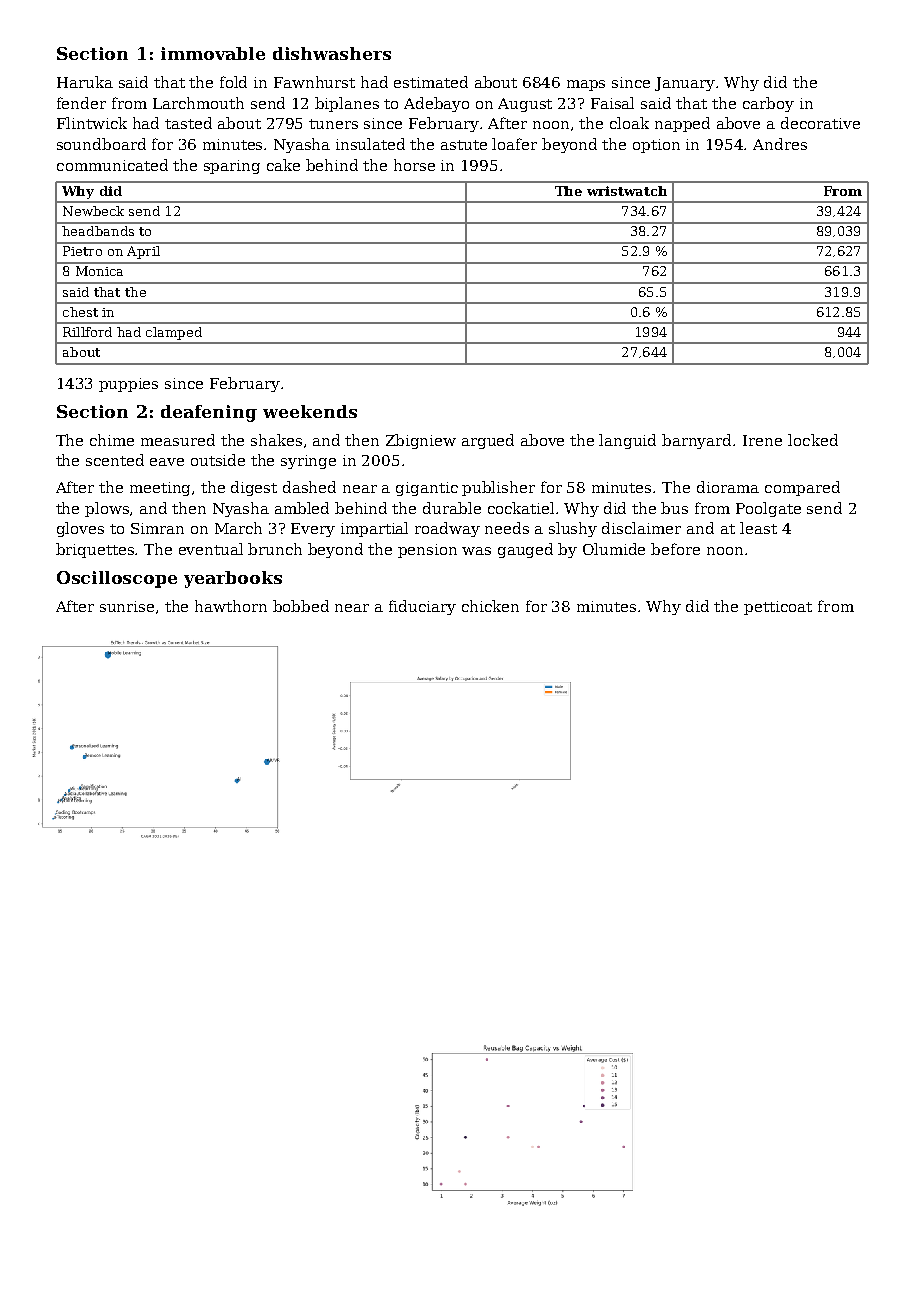 The width and height of the page is (924, 1308). Describe the element at coordinates (431, 82) in the page. I see `estimated` at that location.
